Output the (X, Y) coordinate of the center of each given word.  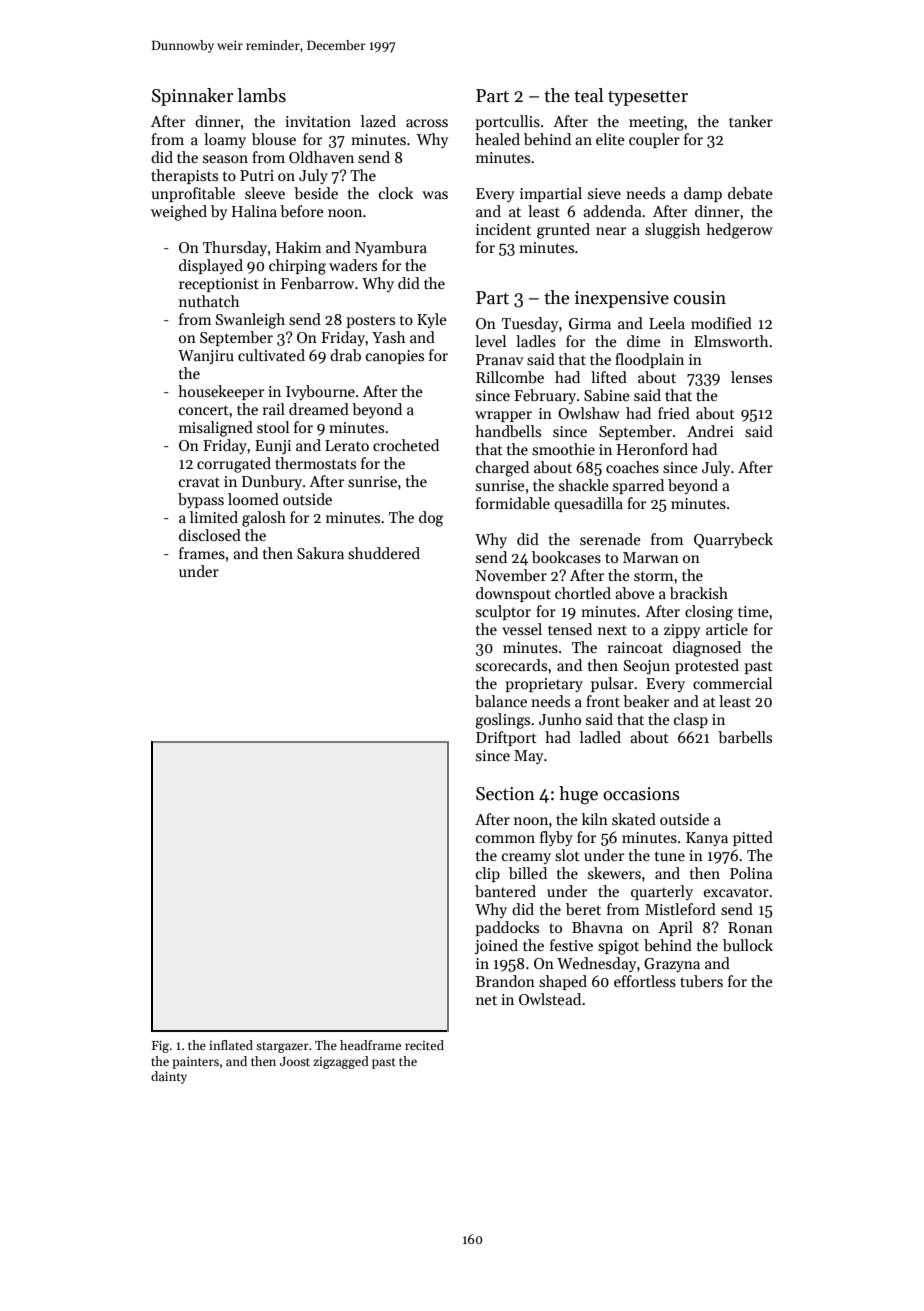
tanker (751, 121)
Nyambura (391, 248)
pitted (753, 838)
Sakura (320, 553)
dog (431, 519)
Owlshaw (589, 413)
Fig (160, 1047)
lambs (262, 95)
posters (370, 321)
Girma (590, 323)
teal (588, 95)
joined (496, 946)
